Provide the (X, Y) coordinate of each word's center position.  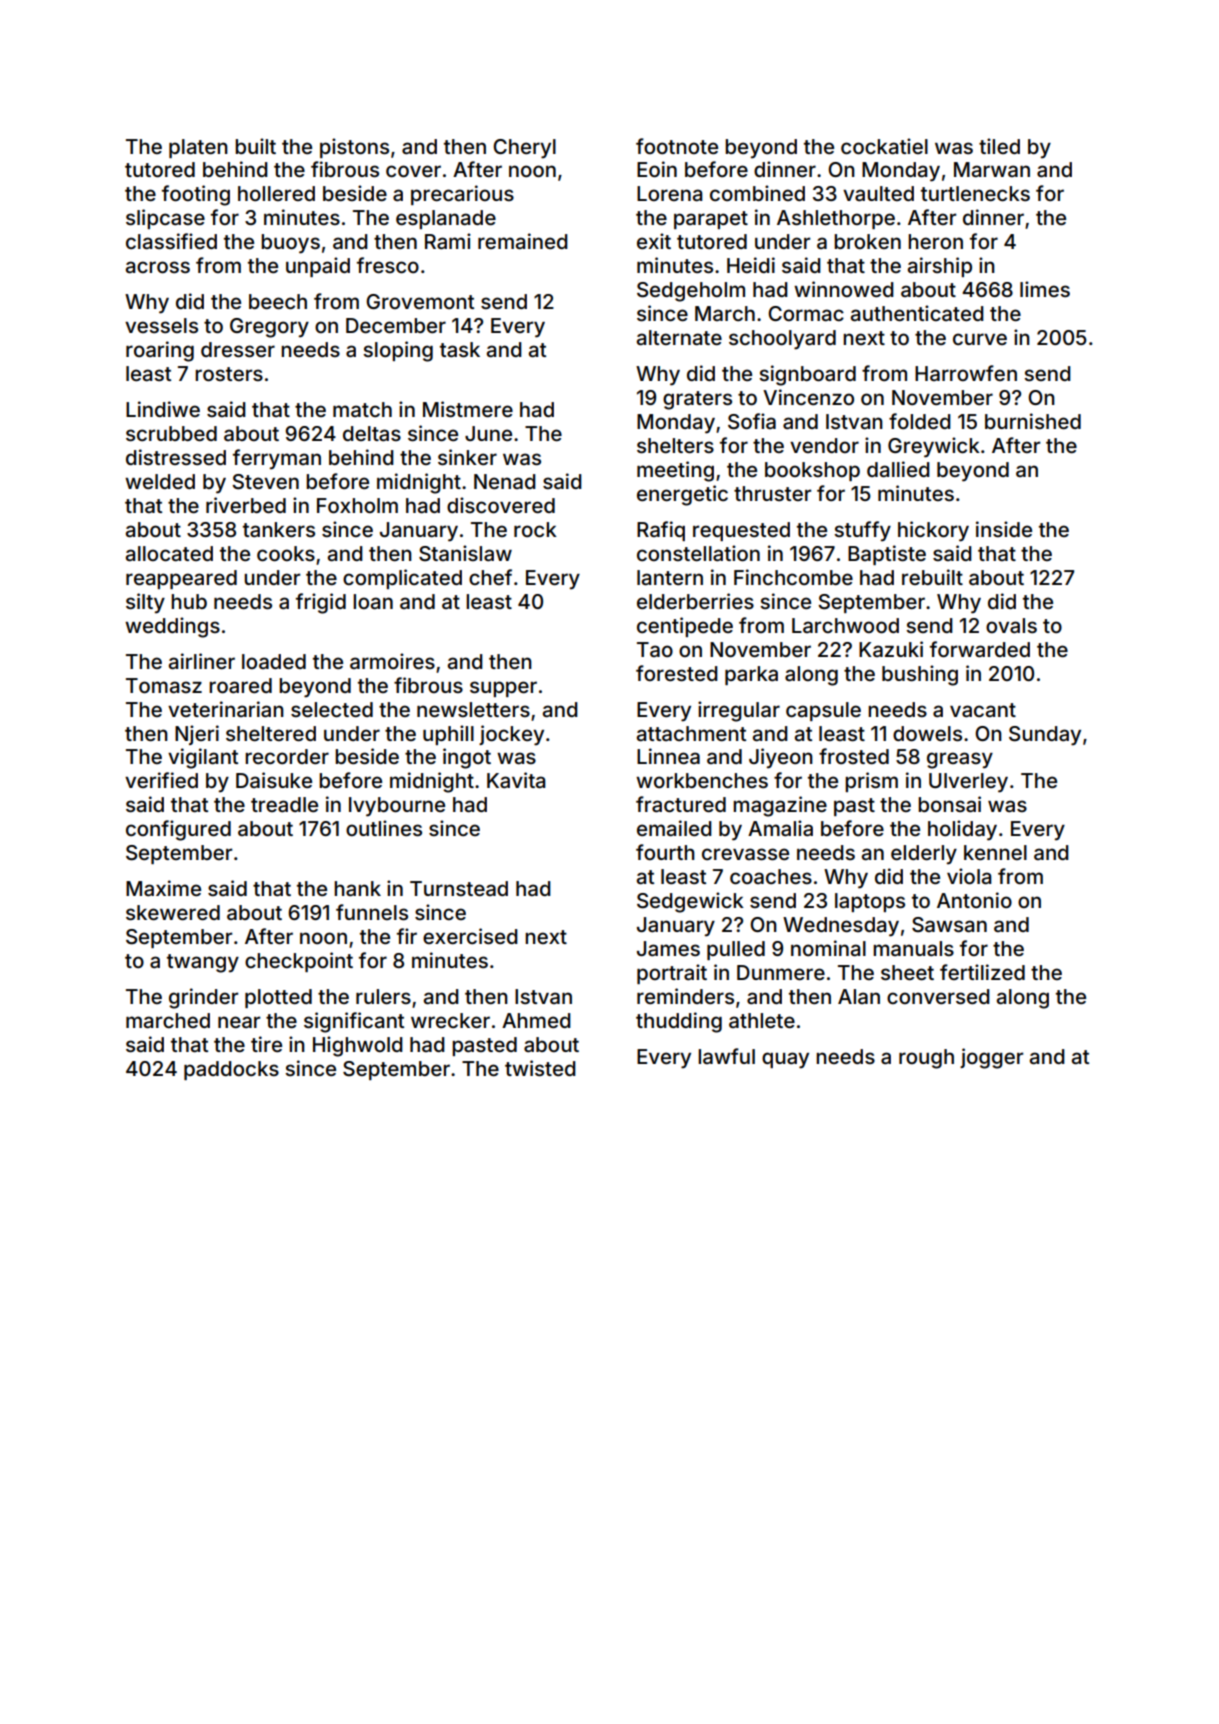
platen (198, 148)
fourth (665, 852)
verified (161, 780)
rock (535, 529)
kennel (995, 852)
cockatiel (884, 146)
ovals (1011, 625)
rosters (229, 374)
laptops (870, 902)
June (488, 433)
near (239, 1022)
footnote (677, 146)
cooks (286, 553)
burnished (1033, 421)
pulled (736, 950)
